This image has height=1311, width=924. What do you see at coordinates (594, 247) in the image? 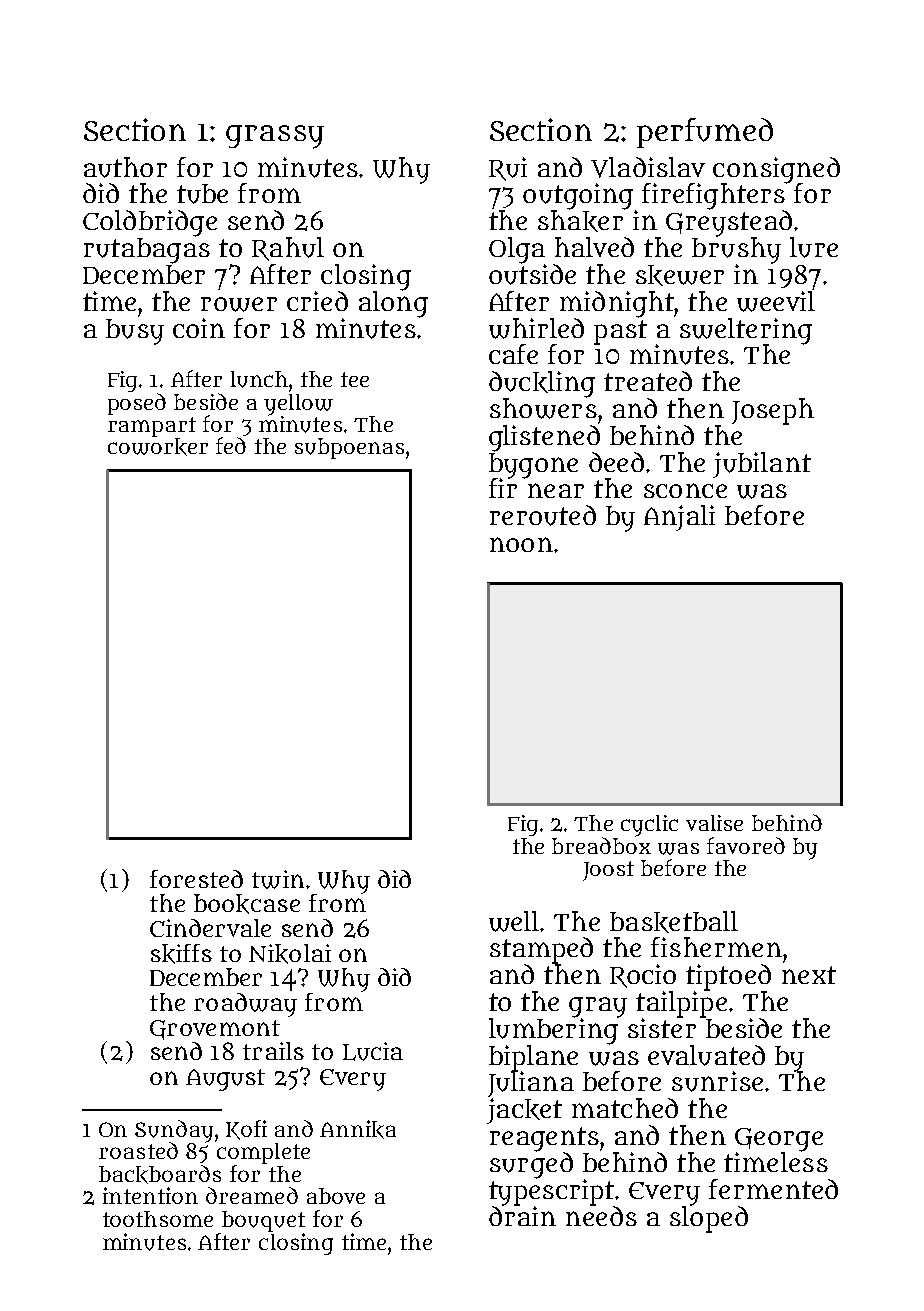
I see `halved` at bounding box center [594, 247].
